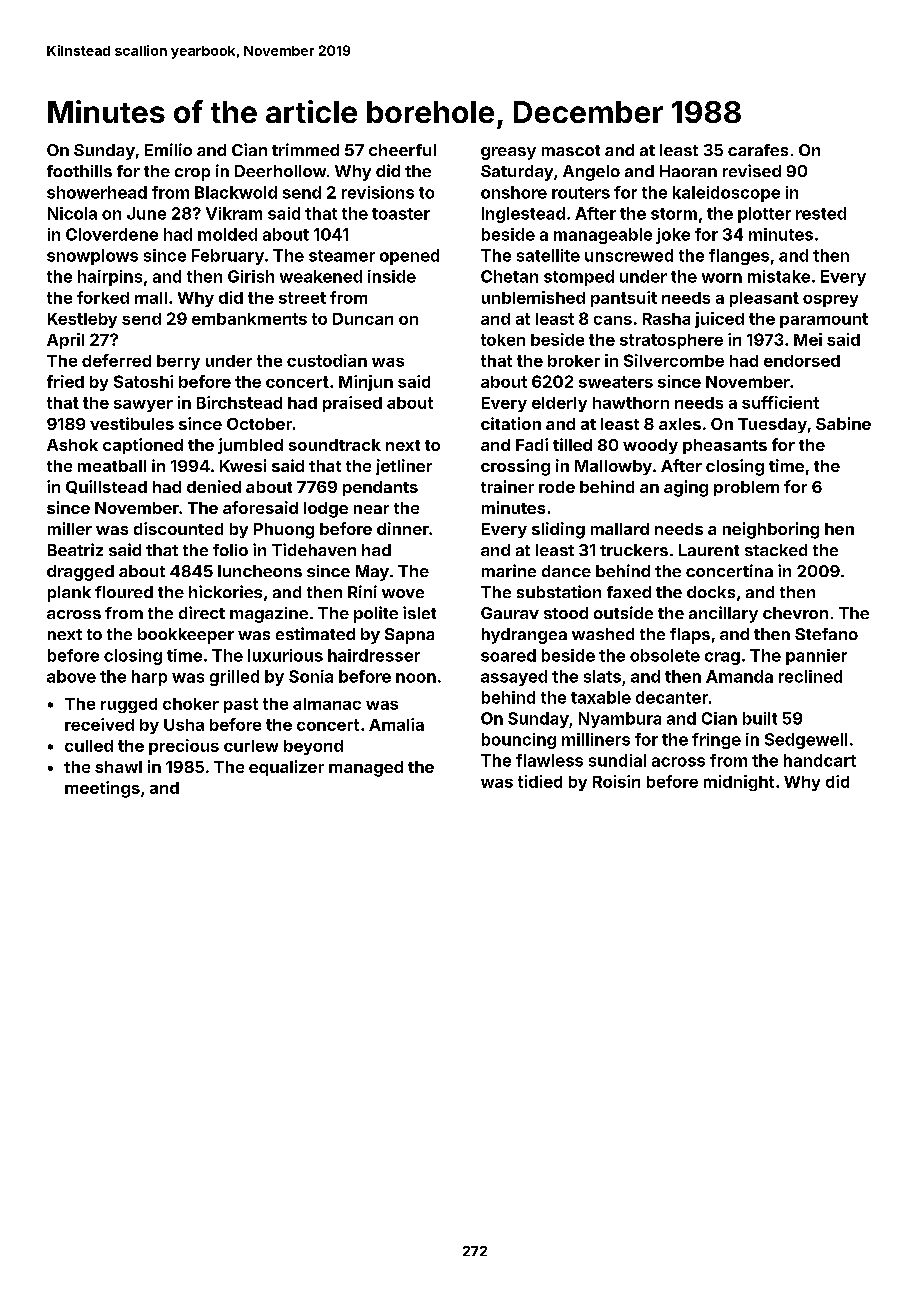  What do you see at coordinates (558, 530) in the image?
I see `sliding` at bounding box center [558, 530].
